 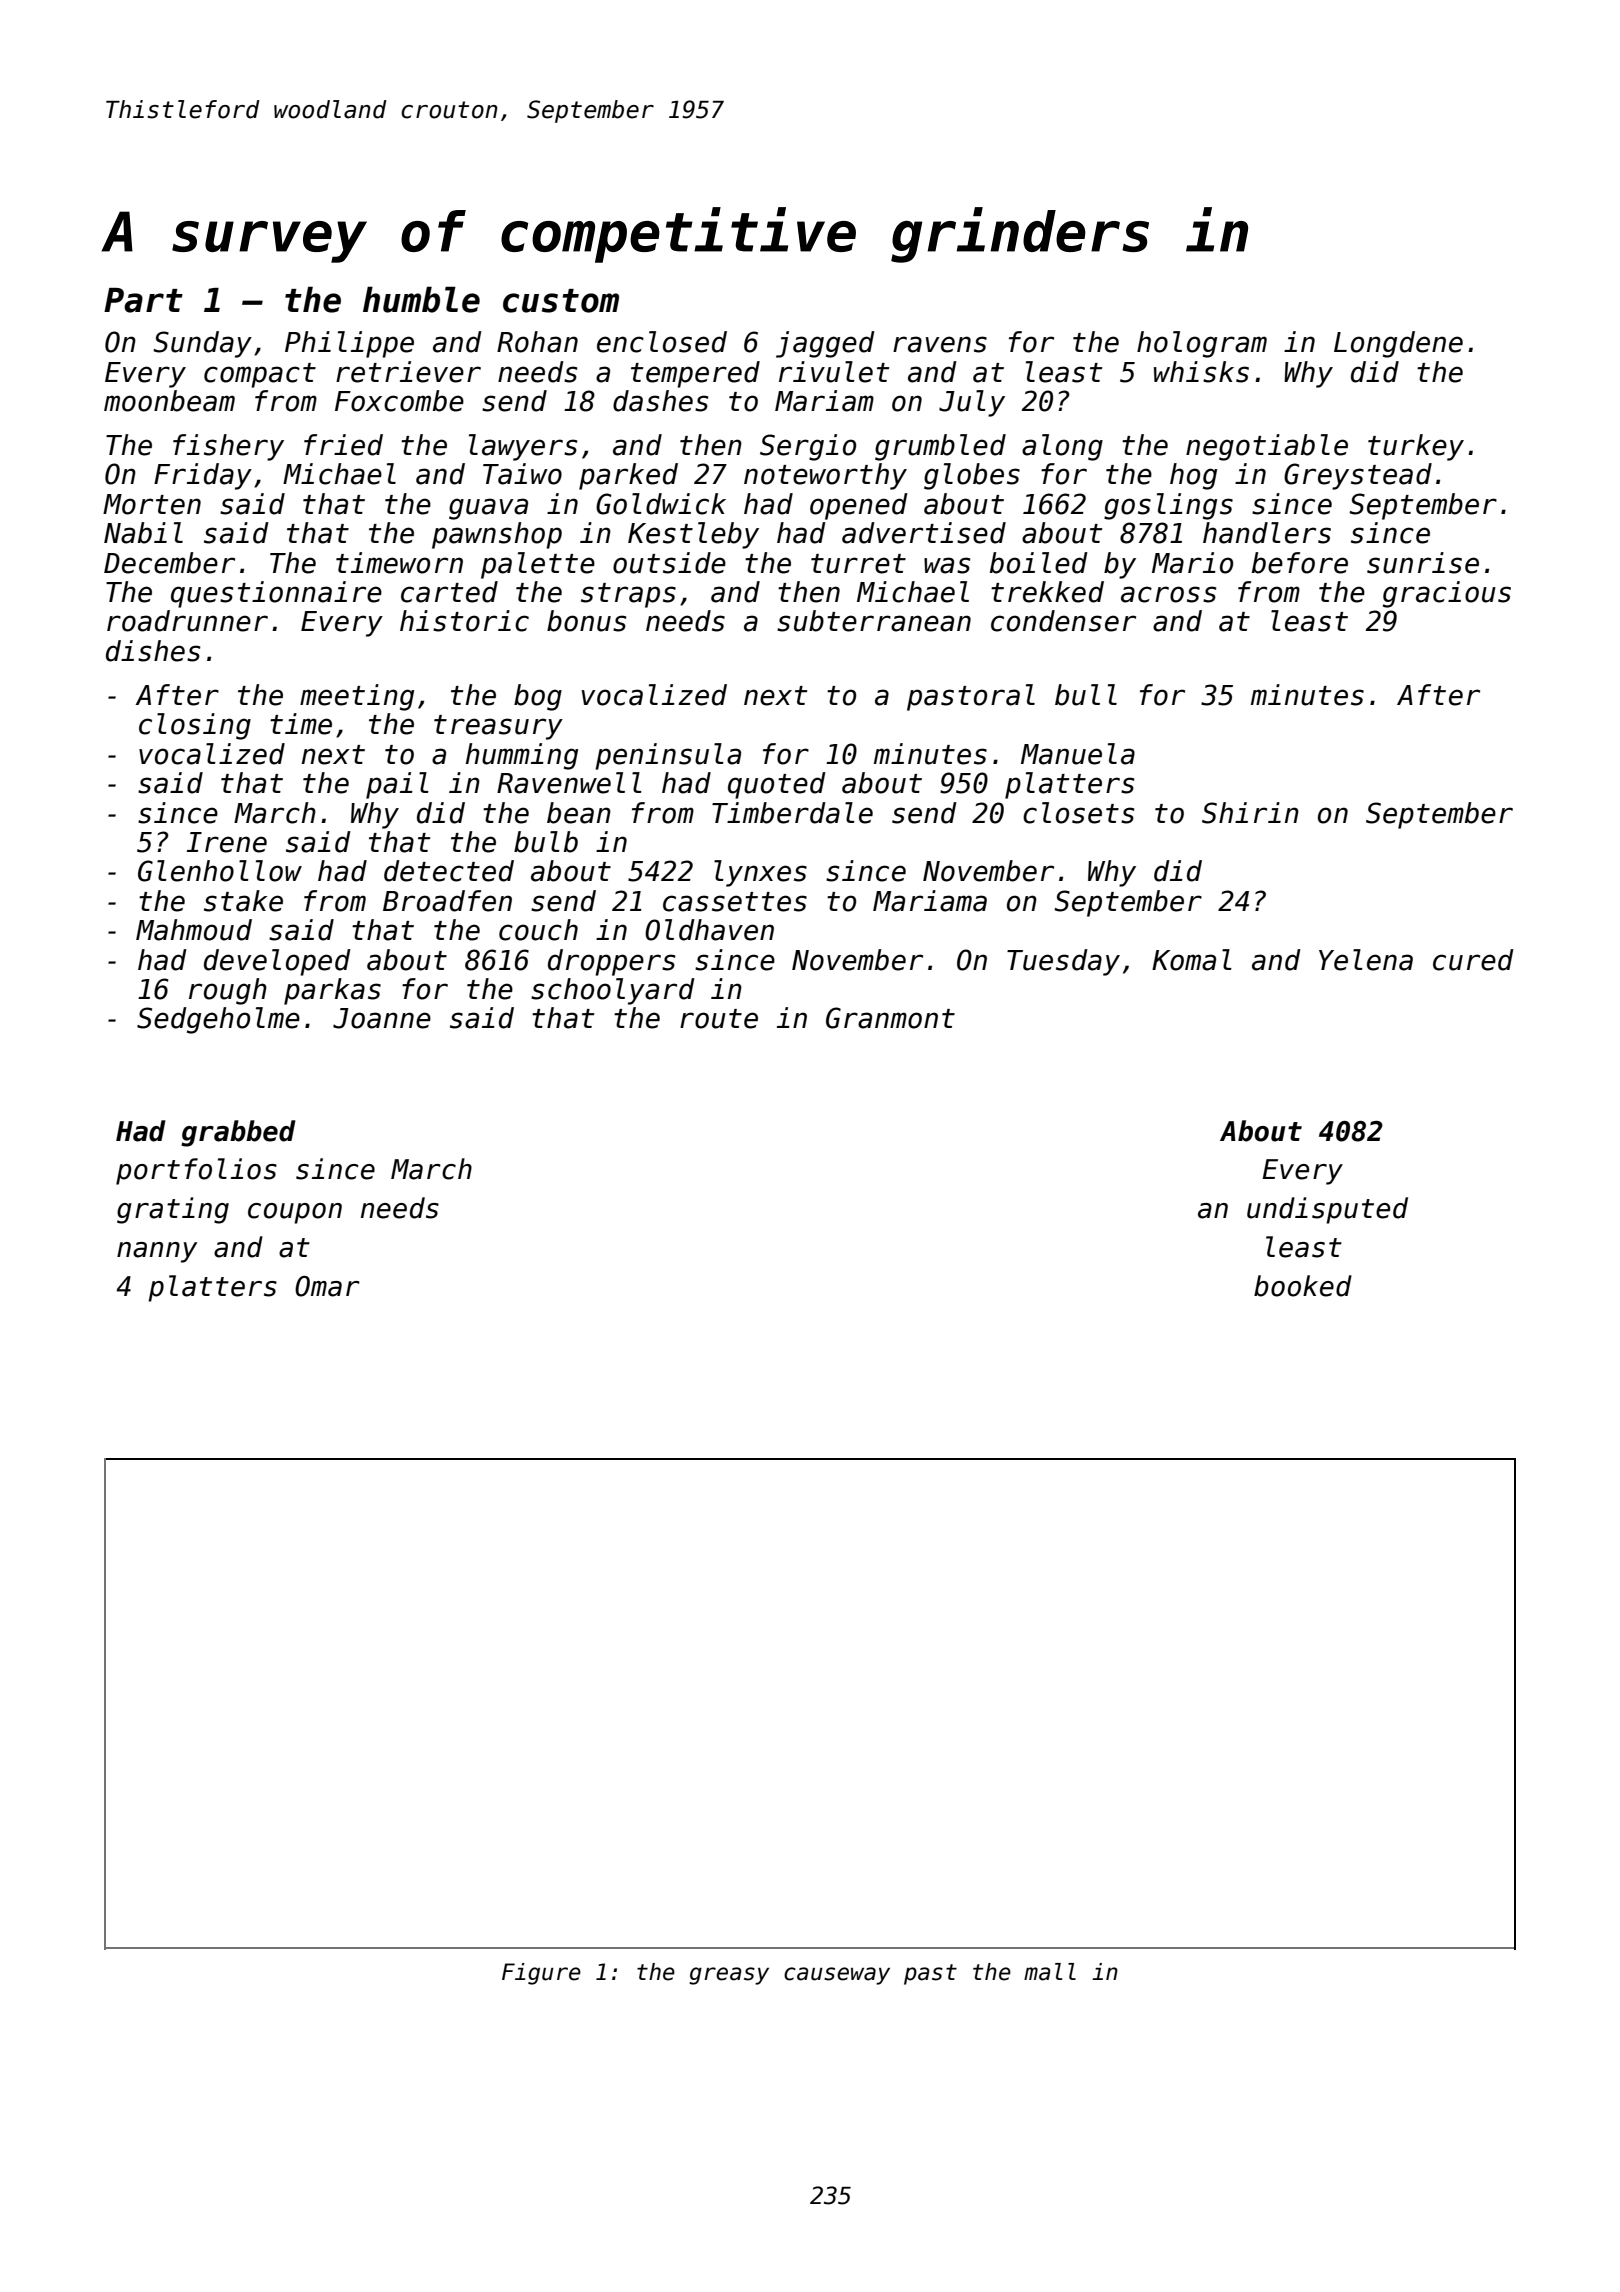 I want to click on mall, so click(x=1050, y=1972).
